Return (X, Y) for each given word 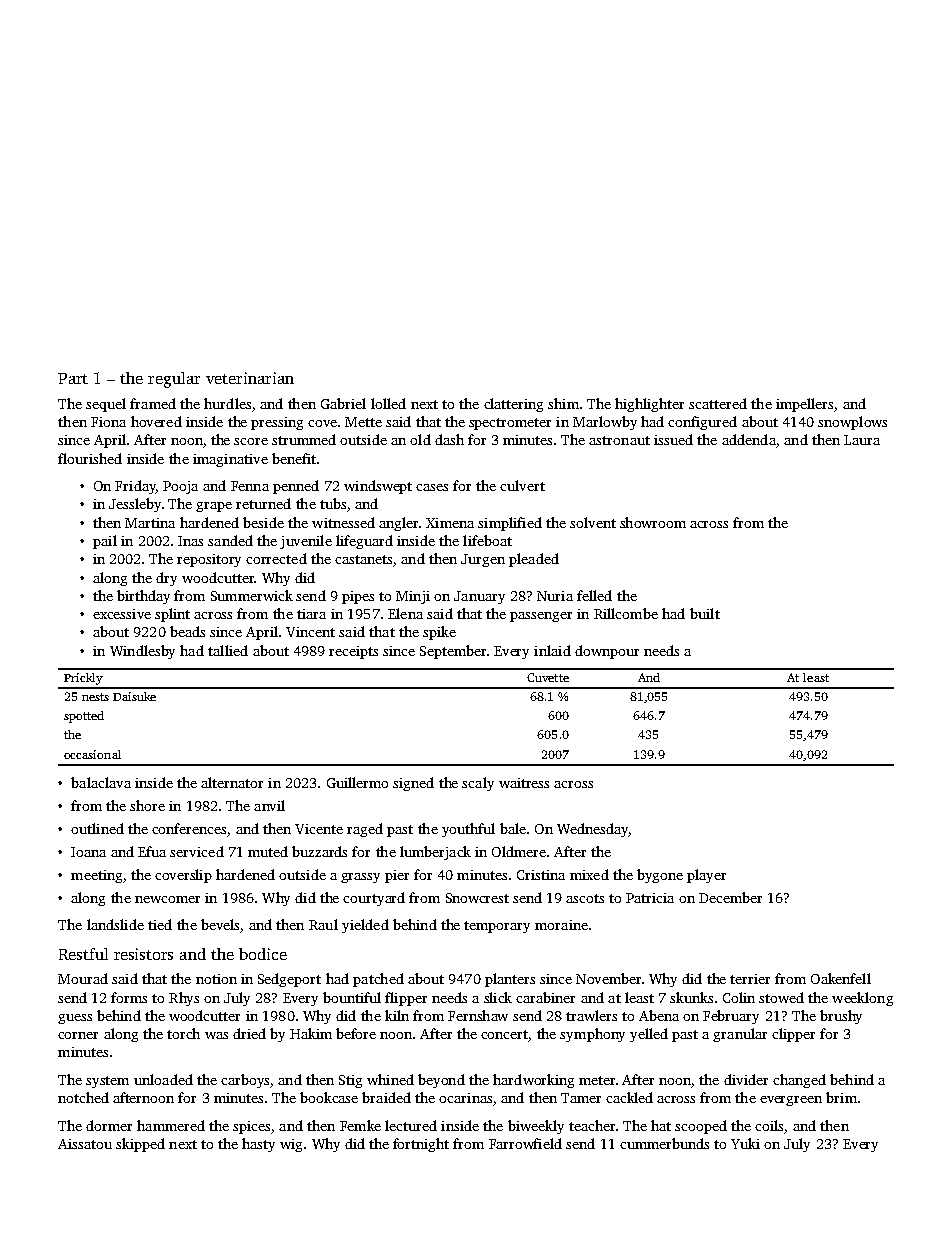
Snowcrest (477, 898)
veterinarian (250, 378)
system (107, 1082)
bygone (660, 876)
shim (563, 403)
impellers (804, 405)
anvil (269, 805)
